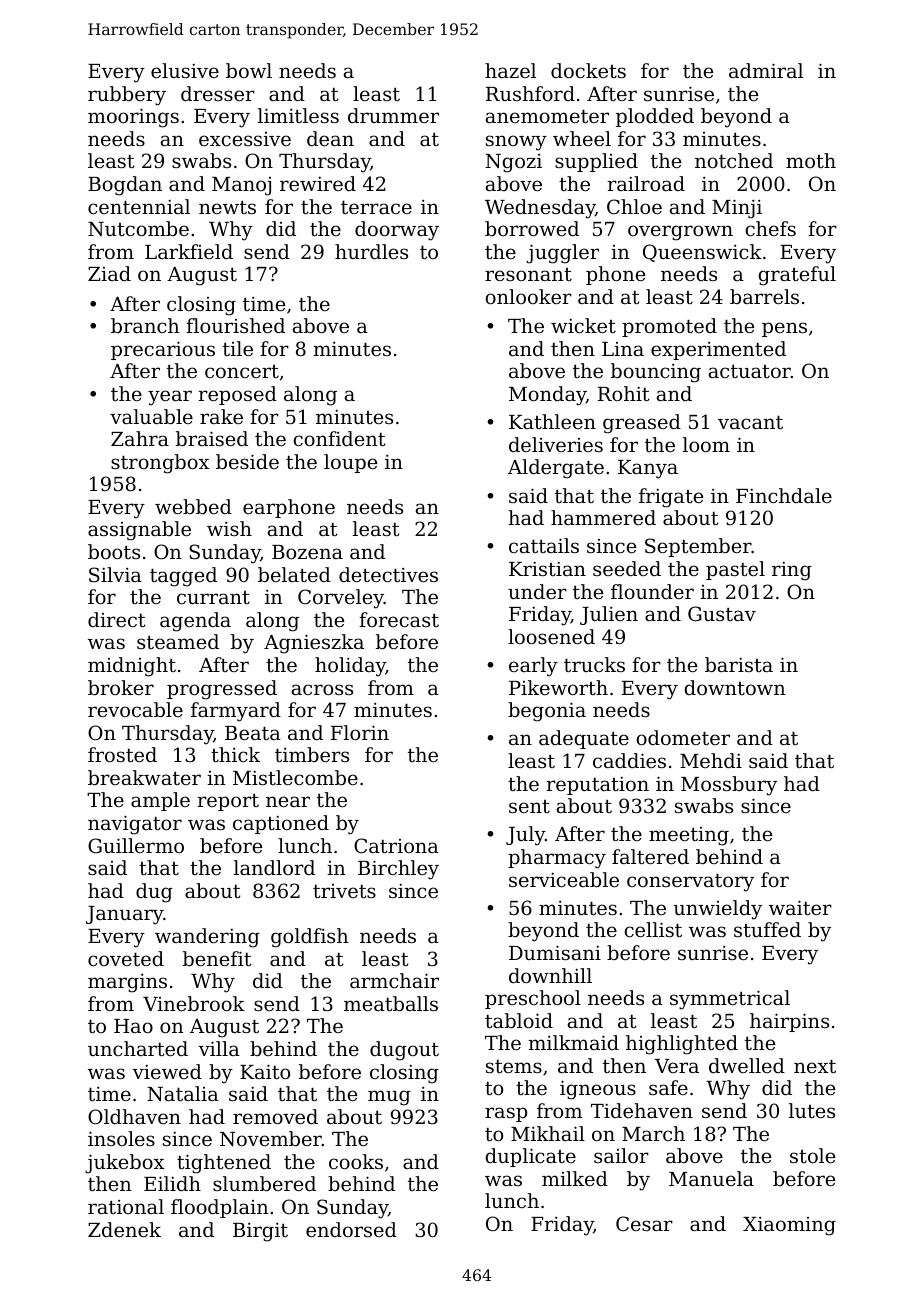  What do you see at coordinates (623, 393) in the image?
I see `Rohit` at bounding box center [623, 393].
